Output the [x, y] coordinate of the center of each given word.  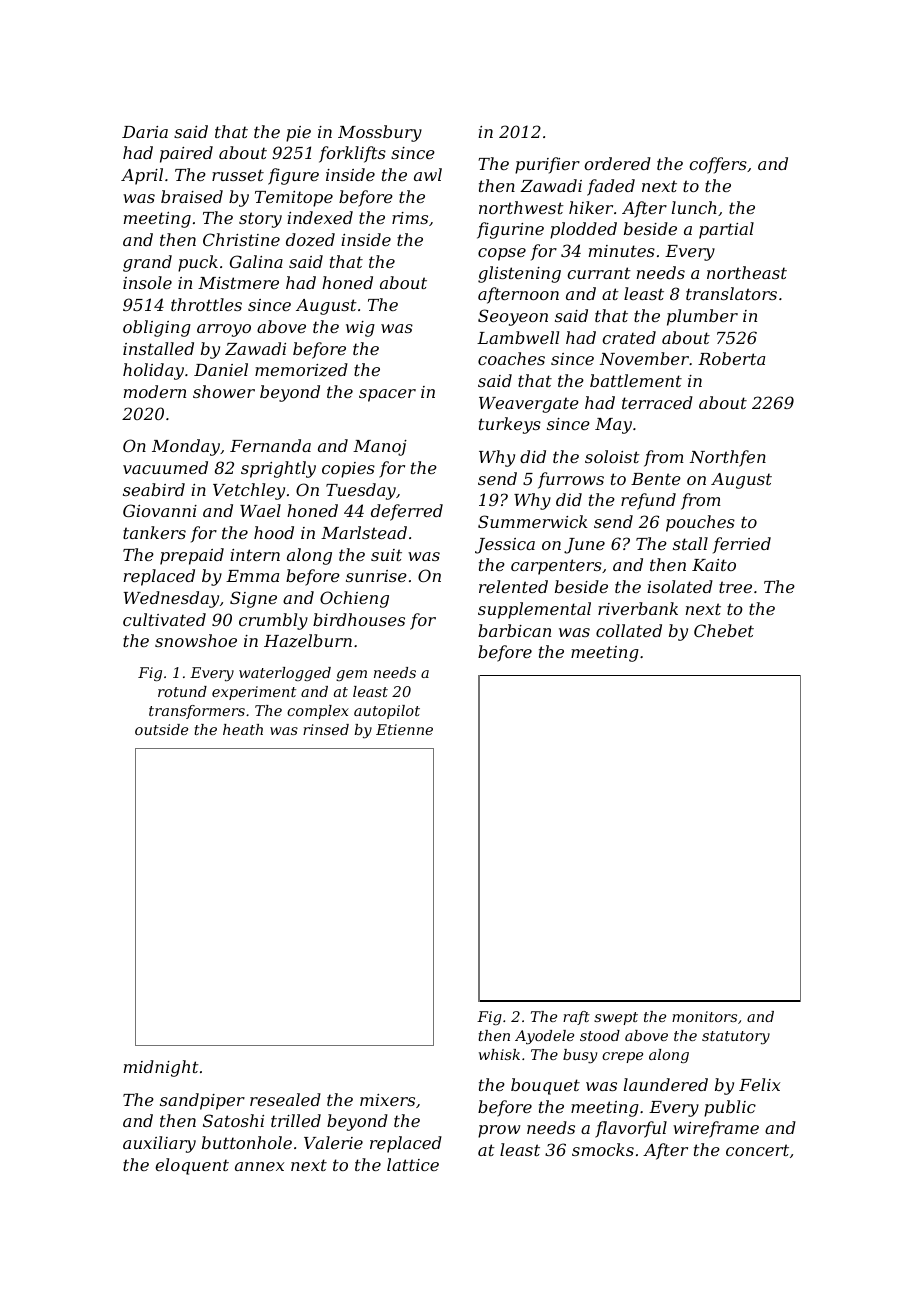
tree [735, 587]
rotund [182, 691]
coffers [718, 165]
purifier [547, 165]
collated [629, 630]
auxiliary [159, 1144]
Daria [145, 132]
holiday [153, 371]
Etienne [404, 729]
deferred [407, 512]
